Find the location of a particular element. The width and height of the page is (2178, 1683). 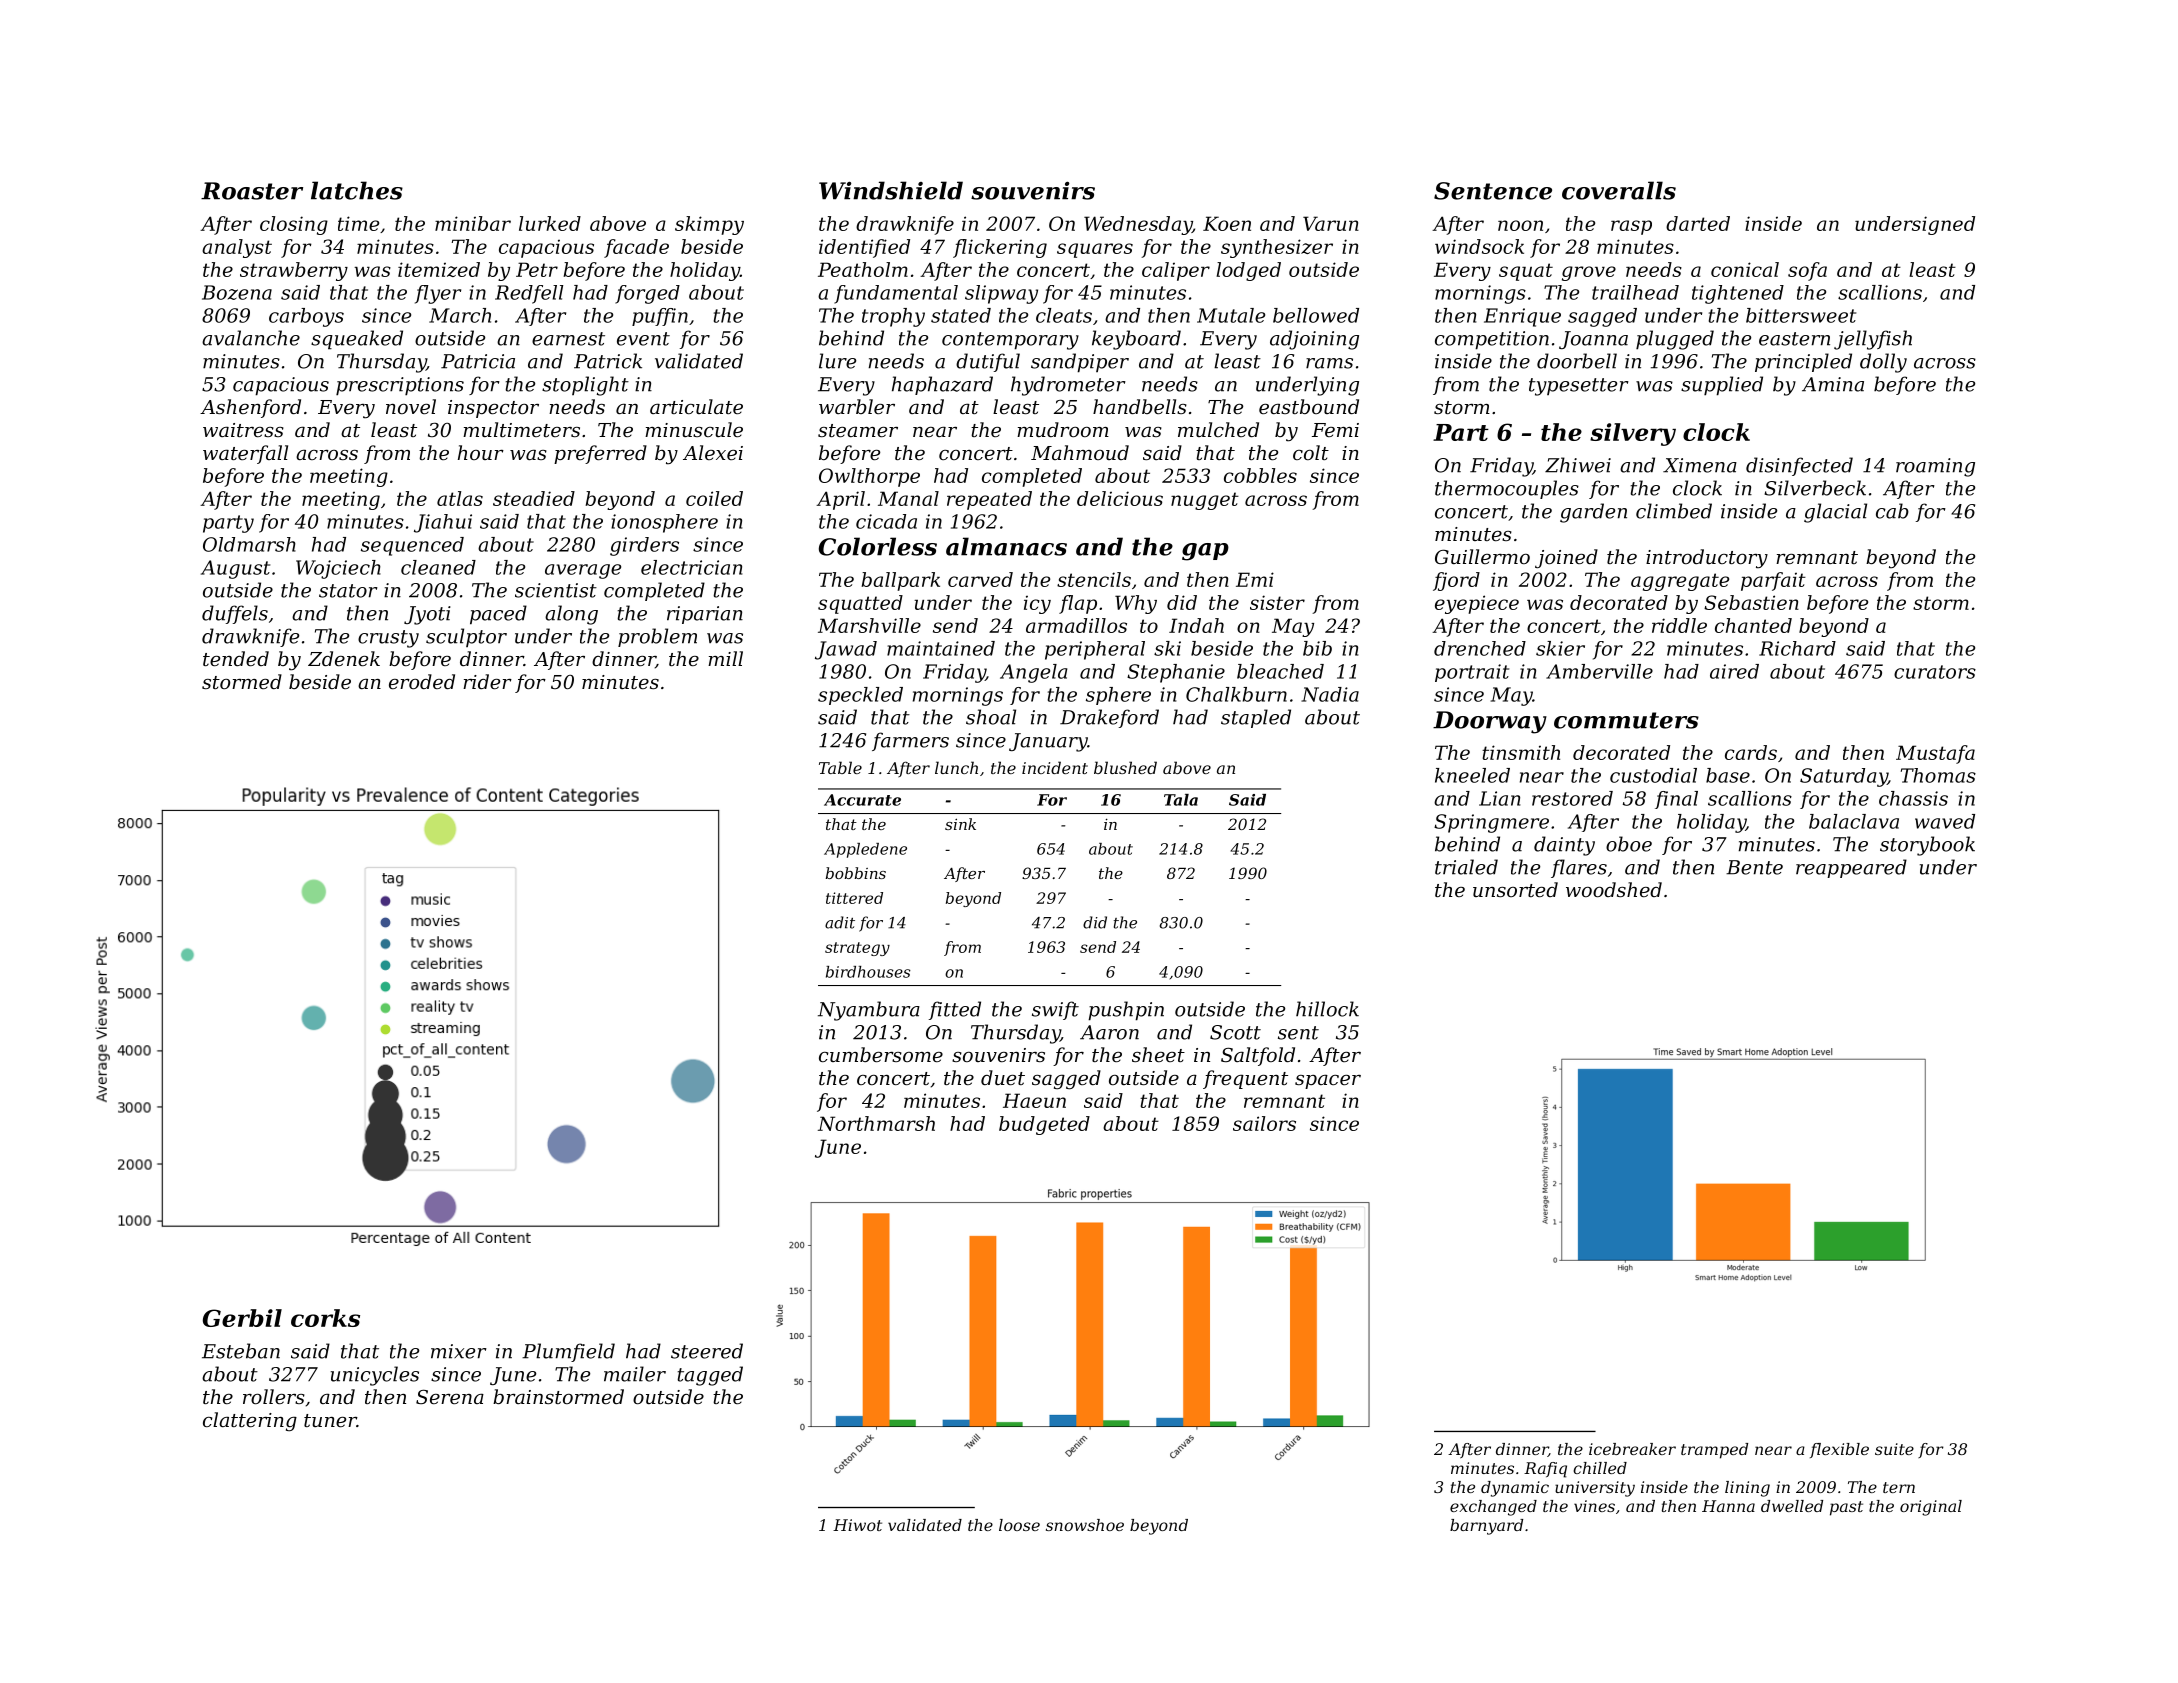

snowshoe is located at coordinates (1085, 1525).
